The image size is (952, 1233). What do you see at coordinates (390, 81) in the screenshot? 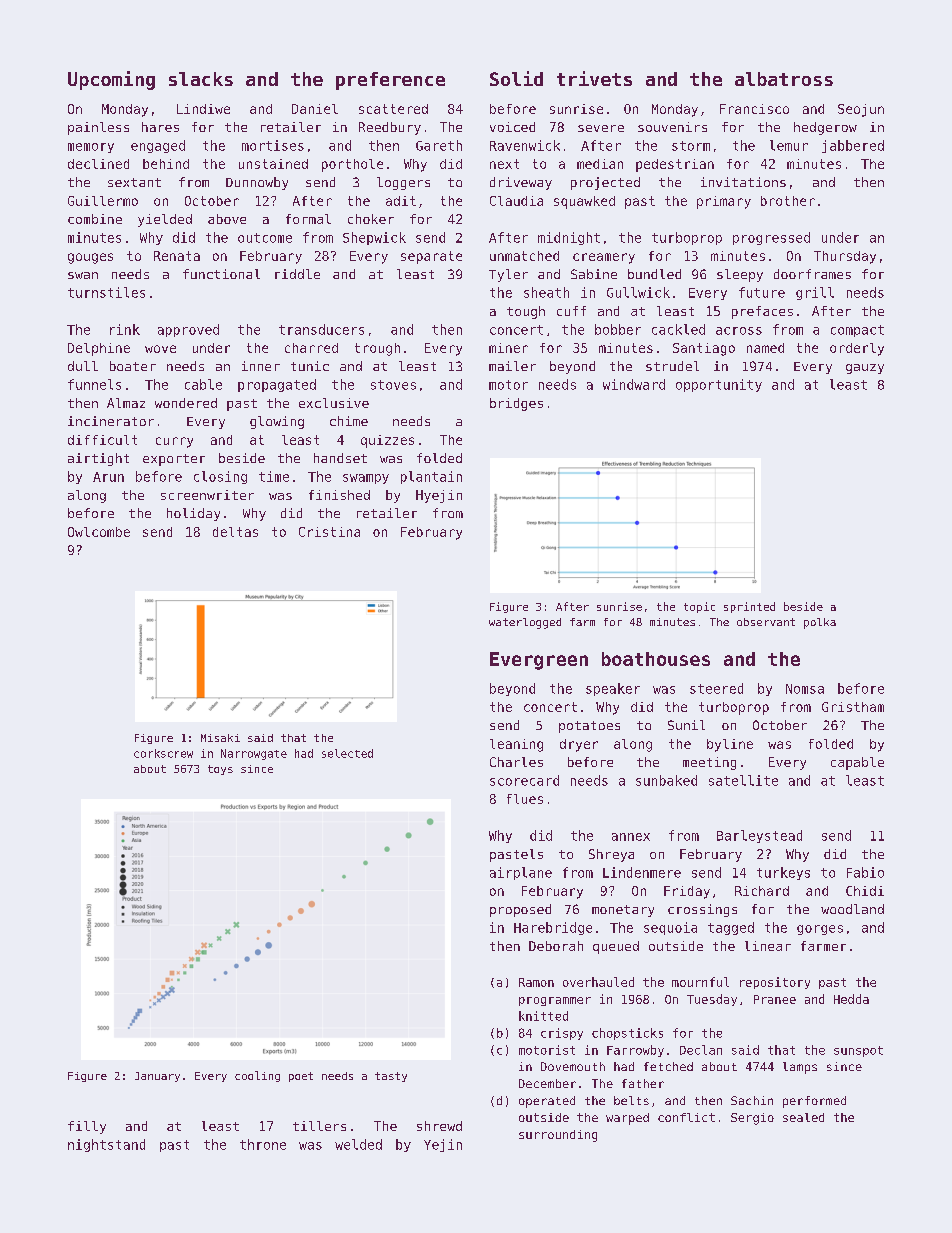
I see `preference` at bounding box center [390, 81].
